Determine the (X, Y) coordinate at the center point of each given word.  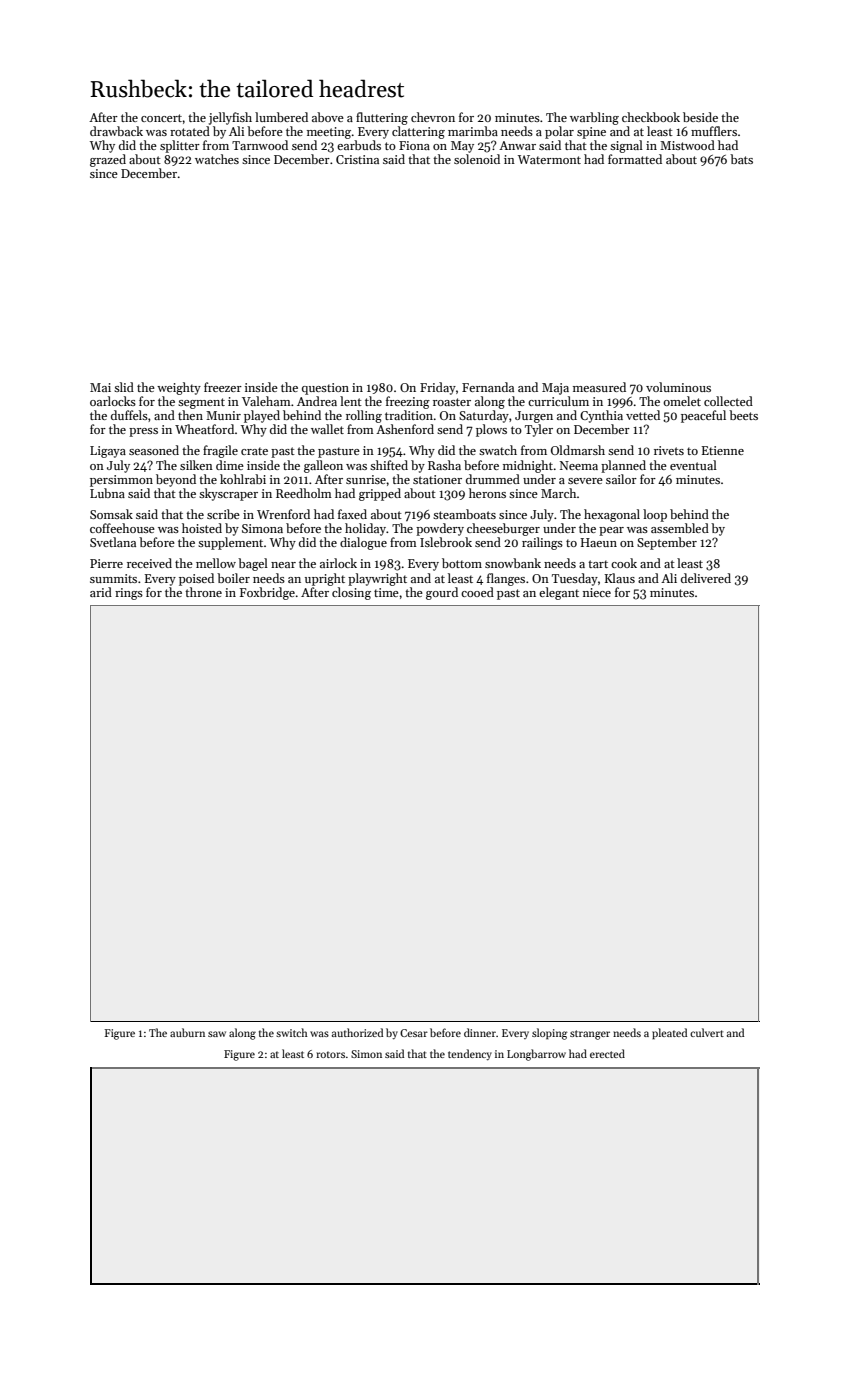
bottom (462, 563)
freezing (408, 402)
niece (597, 592)
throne (203, 592)
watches (217, 159)
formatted (635, 159)
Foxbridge (267, 593)
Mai (100, 387)
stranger (590, 1035)
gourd (442, 593)
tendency (470, 1055)
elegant (559, 593)
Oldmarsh (578, 450)
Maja (555, 389)
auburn (187, 1032)
